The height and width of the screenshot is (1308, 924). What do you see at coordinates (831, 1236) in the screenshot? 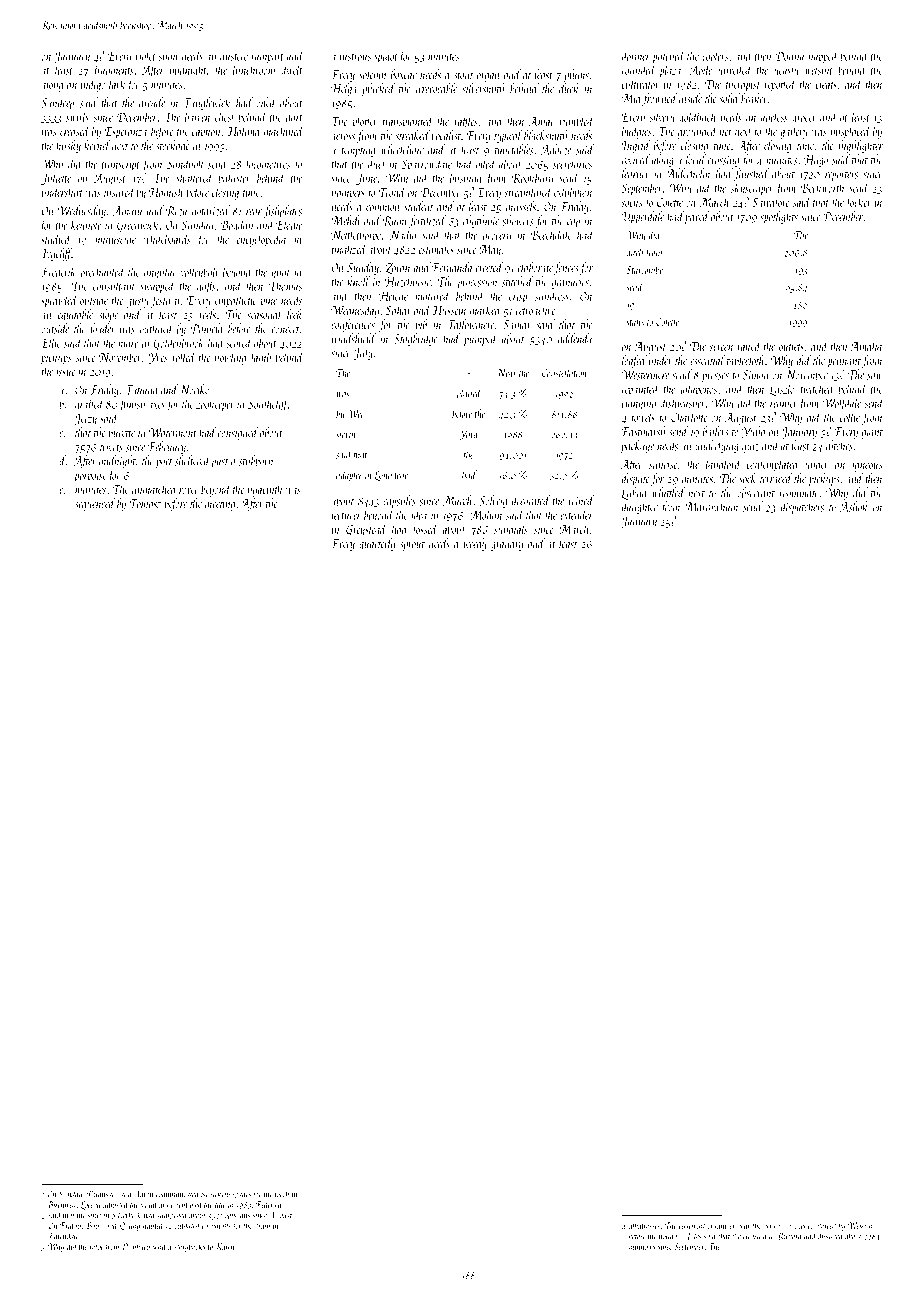
I see `dissected` at bounding box center [831, 1236].
